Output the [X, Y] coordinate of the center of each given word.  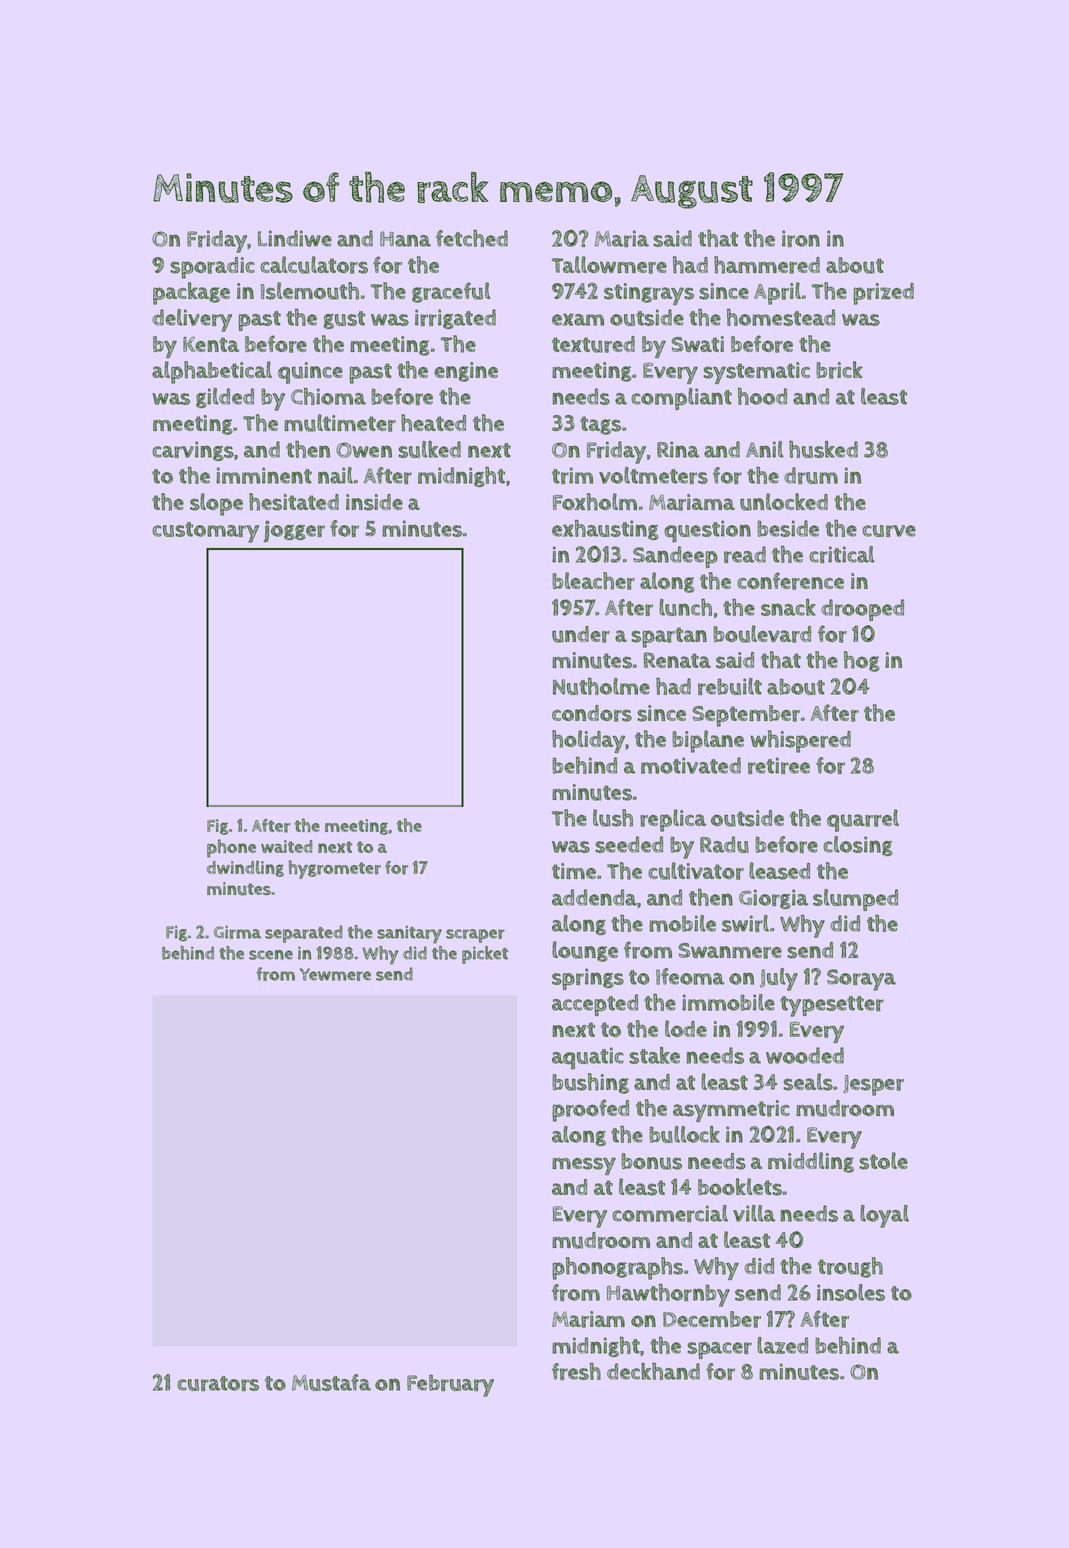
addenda [594, 897]
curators [218, 1383]
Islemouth [310, 291]
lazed [782, 1345]
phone [231, 848]
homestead [781, 317]
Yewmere [335, 974]
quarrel [863, 820]
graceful [451, 292]
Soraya [861, 980]
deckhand [653, 1371]
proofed [590, 1110]
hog [862, 661]
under [581, 634]
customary [205, 532]
